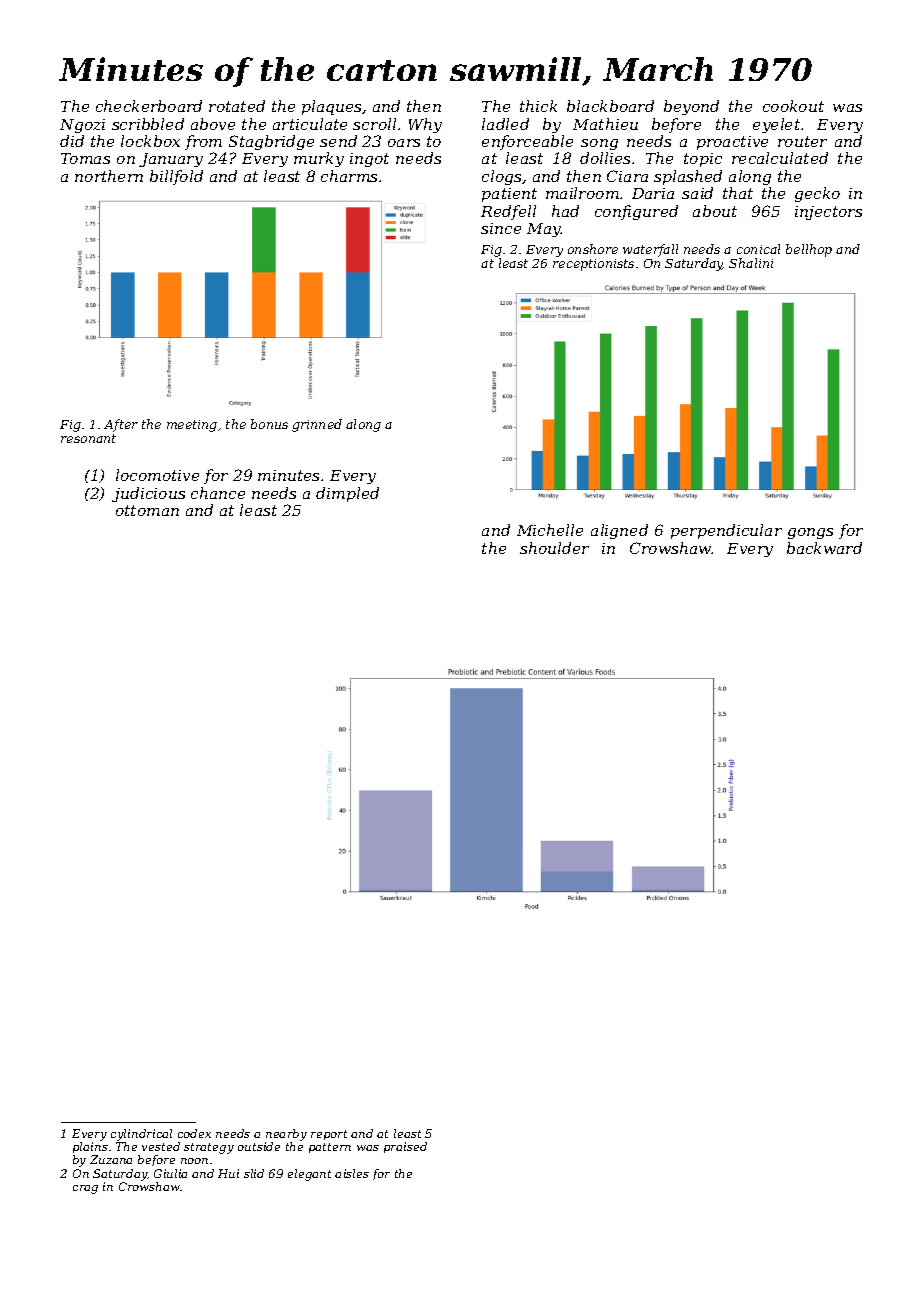  I want to click on shoulder, so click(554, 548).
